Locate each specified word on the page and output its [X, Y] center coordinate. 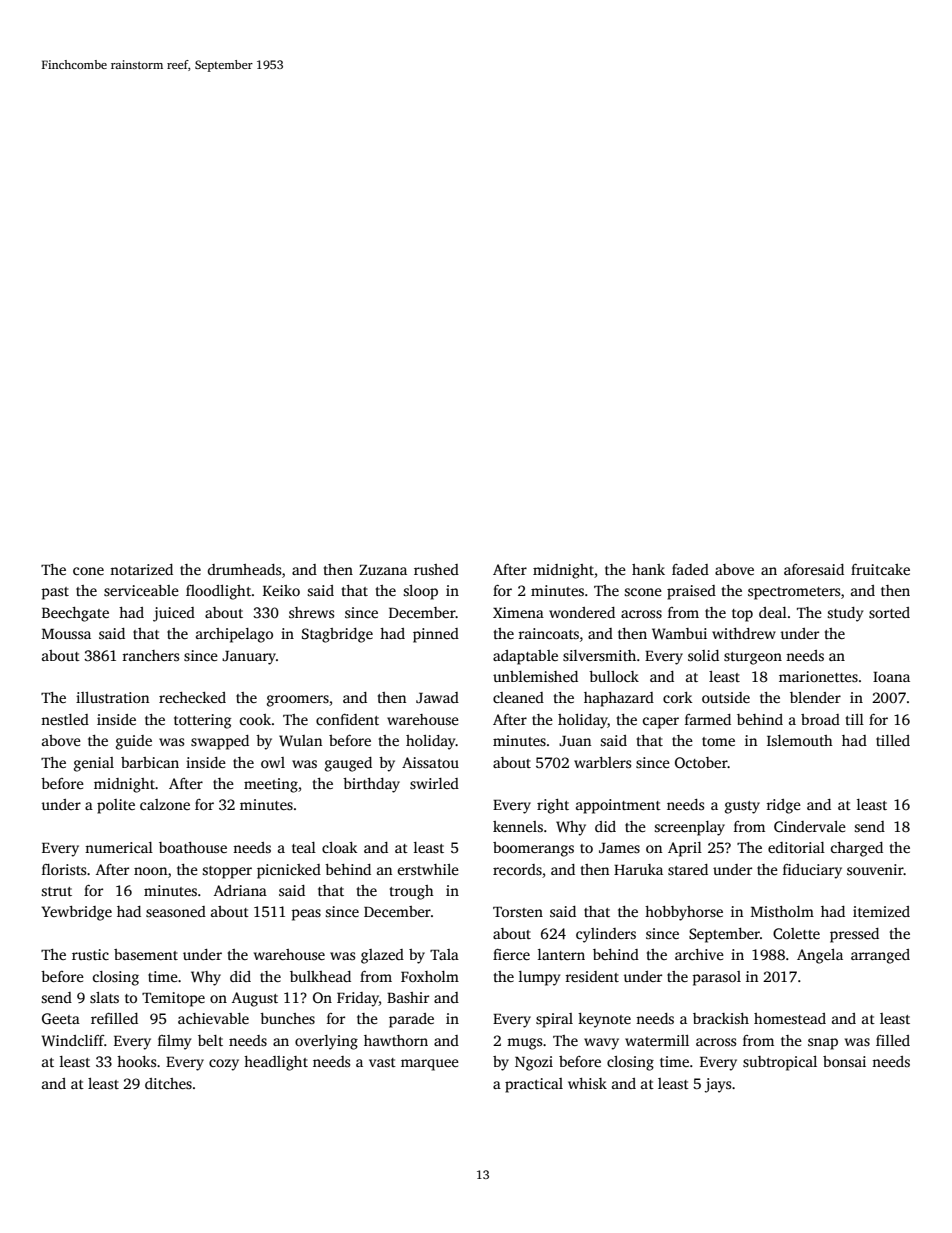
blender [815, 697]
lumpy [539, 978]
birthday [371, 785]
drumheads [244, 569]
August [255, 999]
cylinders [606, 935]
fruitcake [880, 569]
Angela [820, 956]
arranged [880, 956]
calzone [165, 804]
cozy [224, 1065]
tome [718, 741]
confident [347, 719]
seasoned [176, 911]
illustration [112, 697]
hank [648, 569]
